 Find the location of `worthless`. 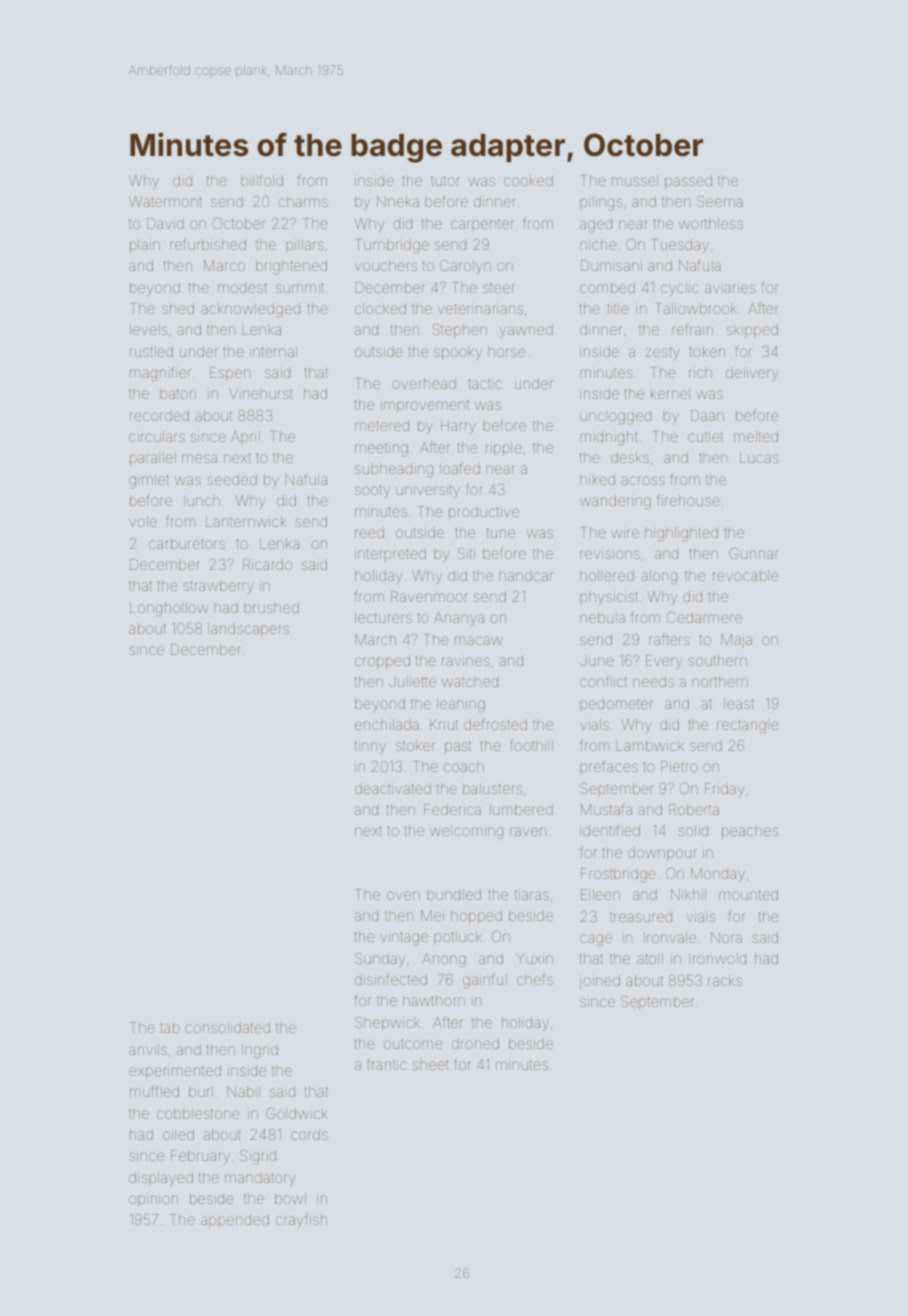

worthless is located at coordinates (711, 223).
